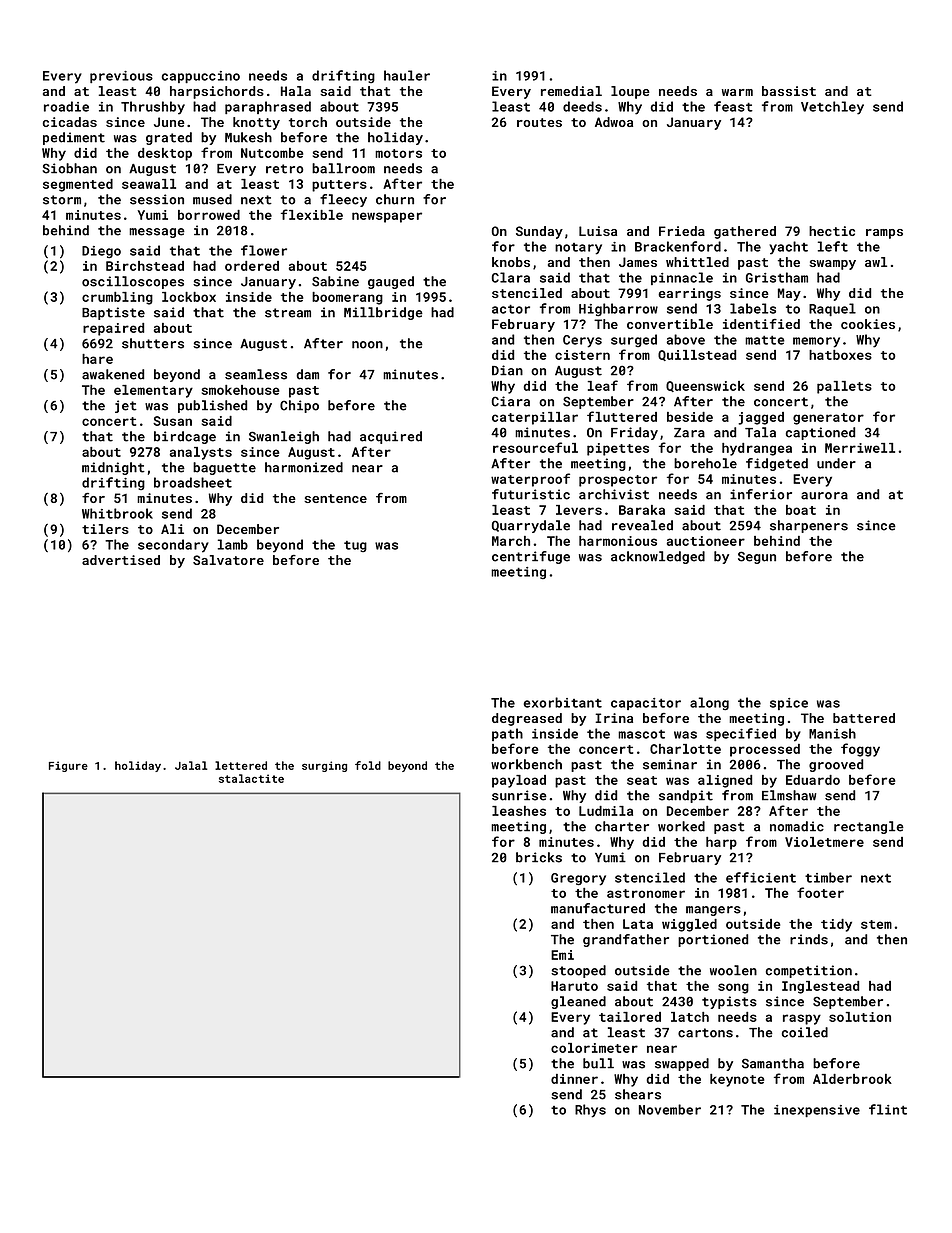 The image size is (952, 1233). What do you see at coordinates (201, 77) in the screenshot?
I see `cappuccino` at bounding box center [201, 77].
